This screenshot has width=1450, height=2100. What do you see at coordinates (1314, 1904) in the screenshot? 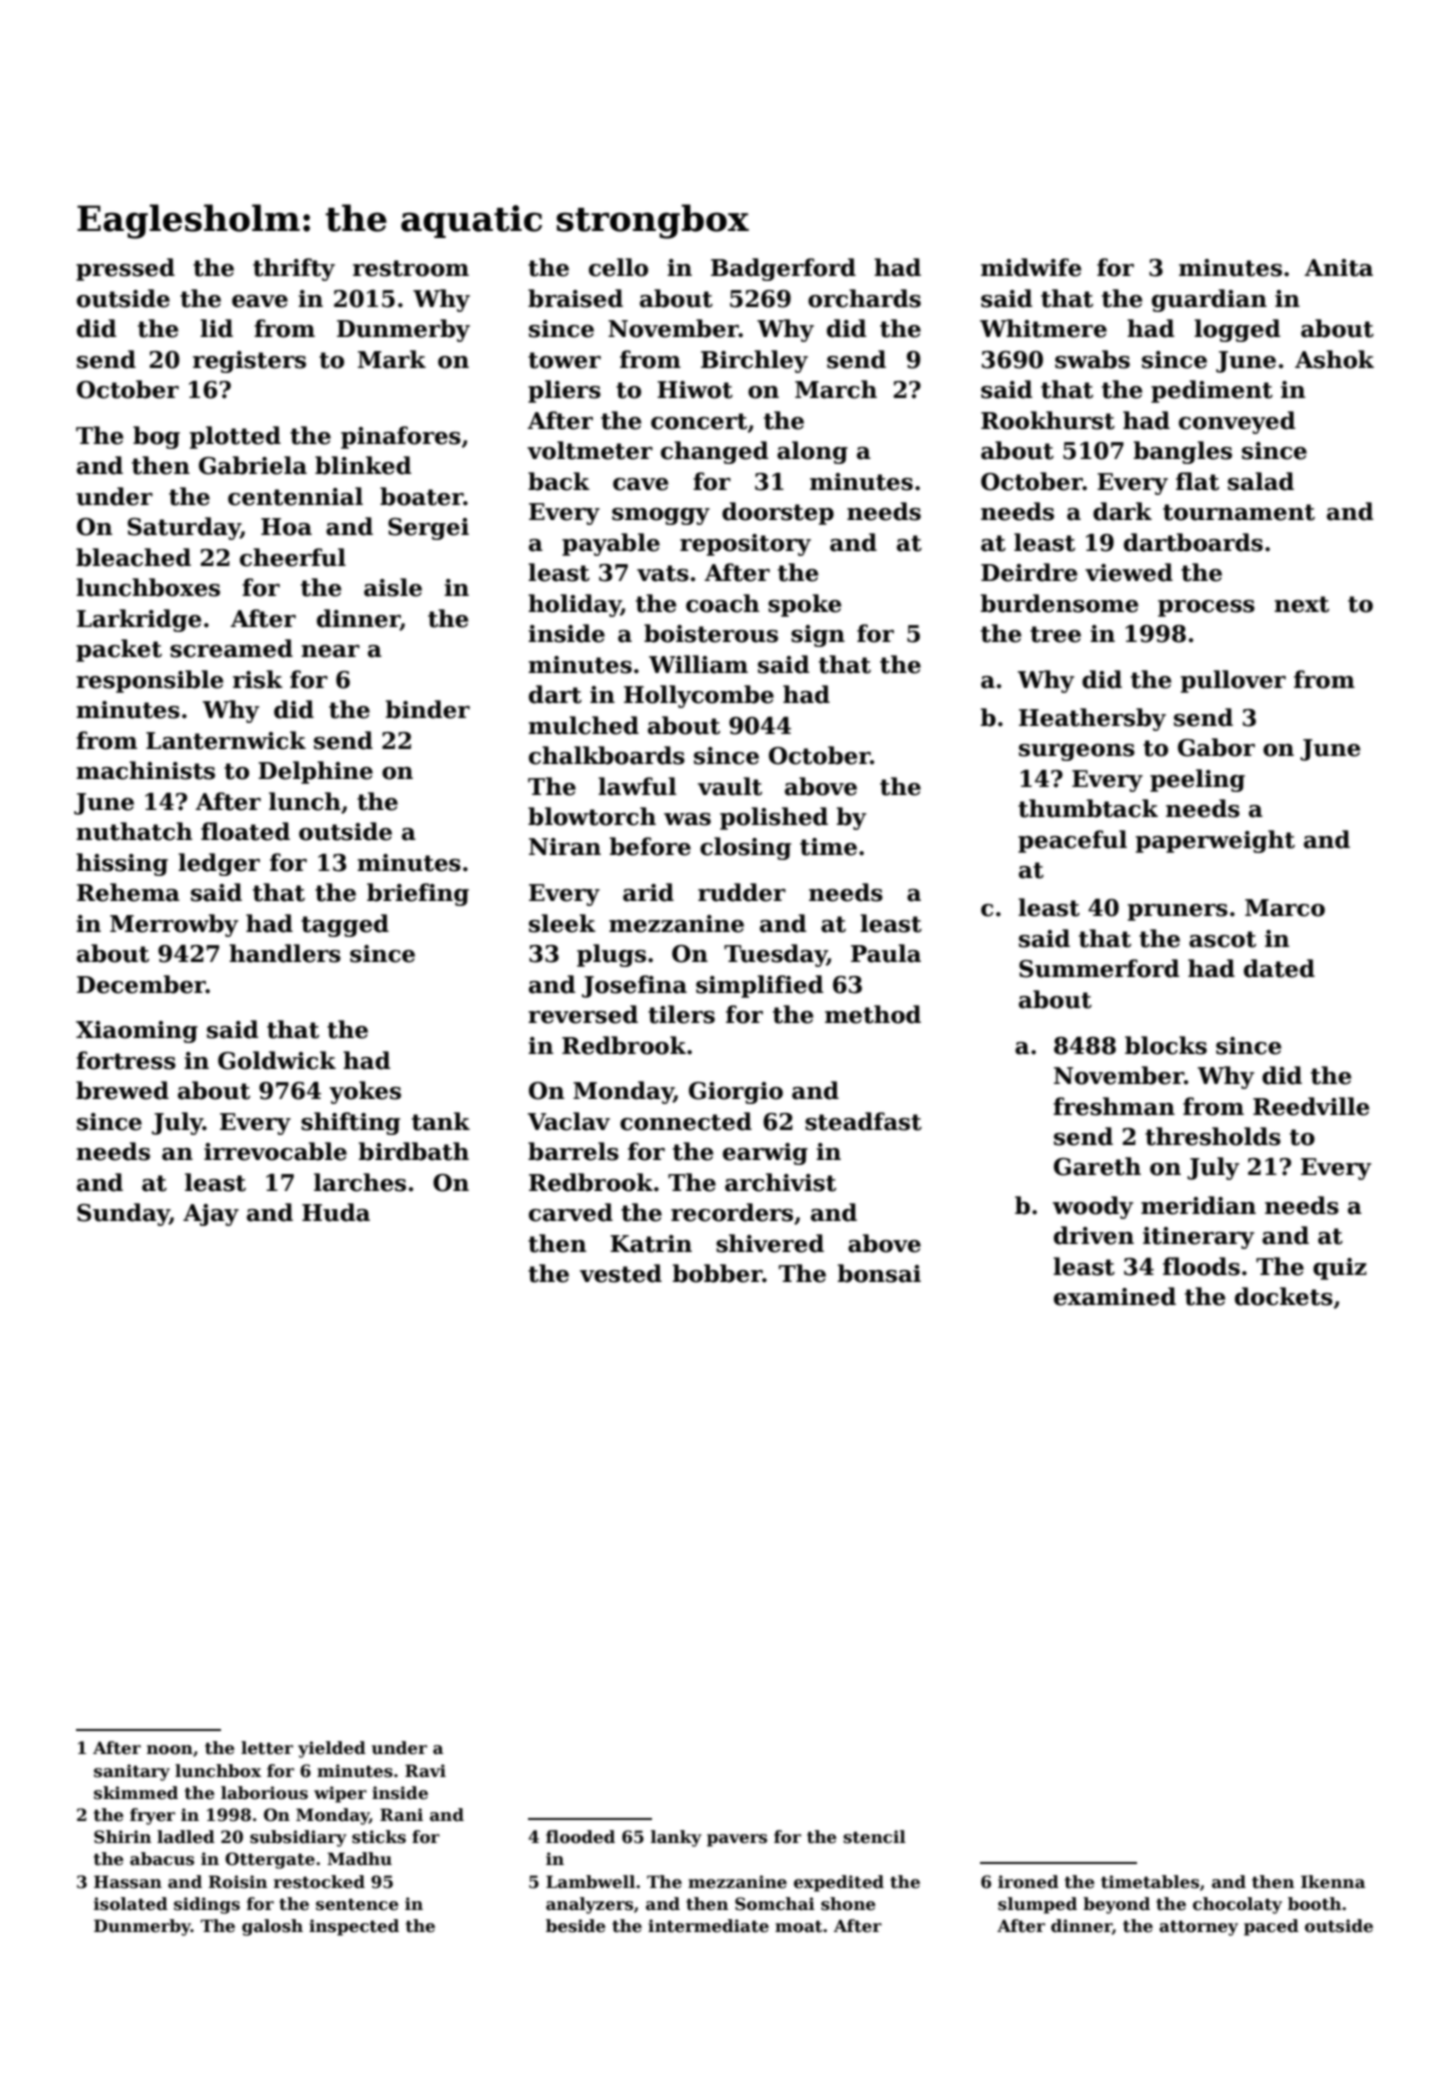
I see `booth` at bounding box center [1314, 1904].
